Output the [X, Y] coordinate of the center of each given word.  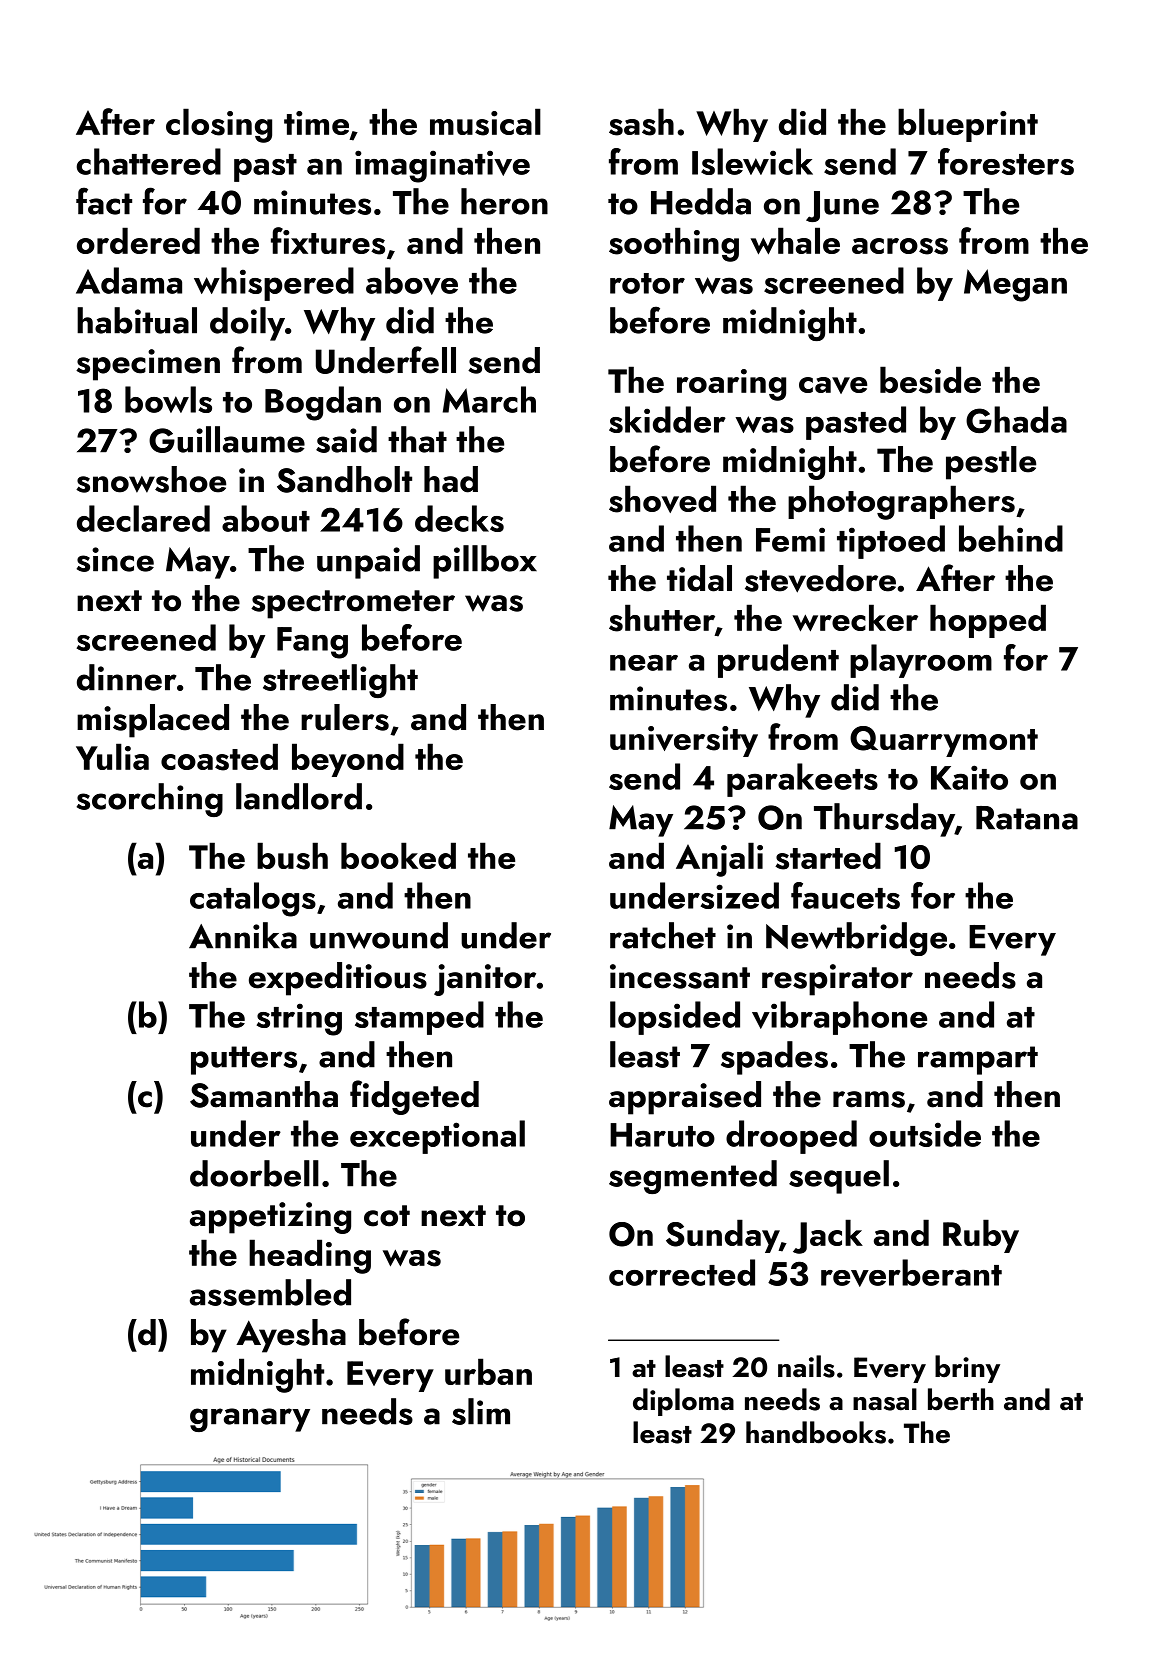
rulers [345, 717]
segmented [693, 1177]
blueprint [968, 125]
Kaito [969, 777]
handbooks [816, 1432]
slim [481, 1411]
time [316, 123]
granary [250, 1420]
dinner [127, 677]
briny [967, 1369]
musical [485, 122]
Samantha [264, 1094]
